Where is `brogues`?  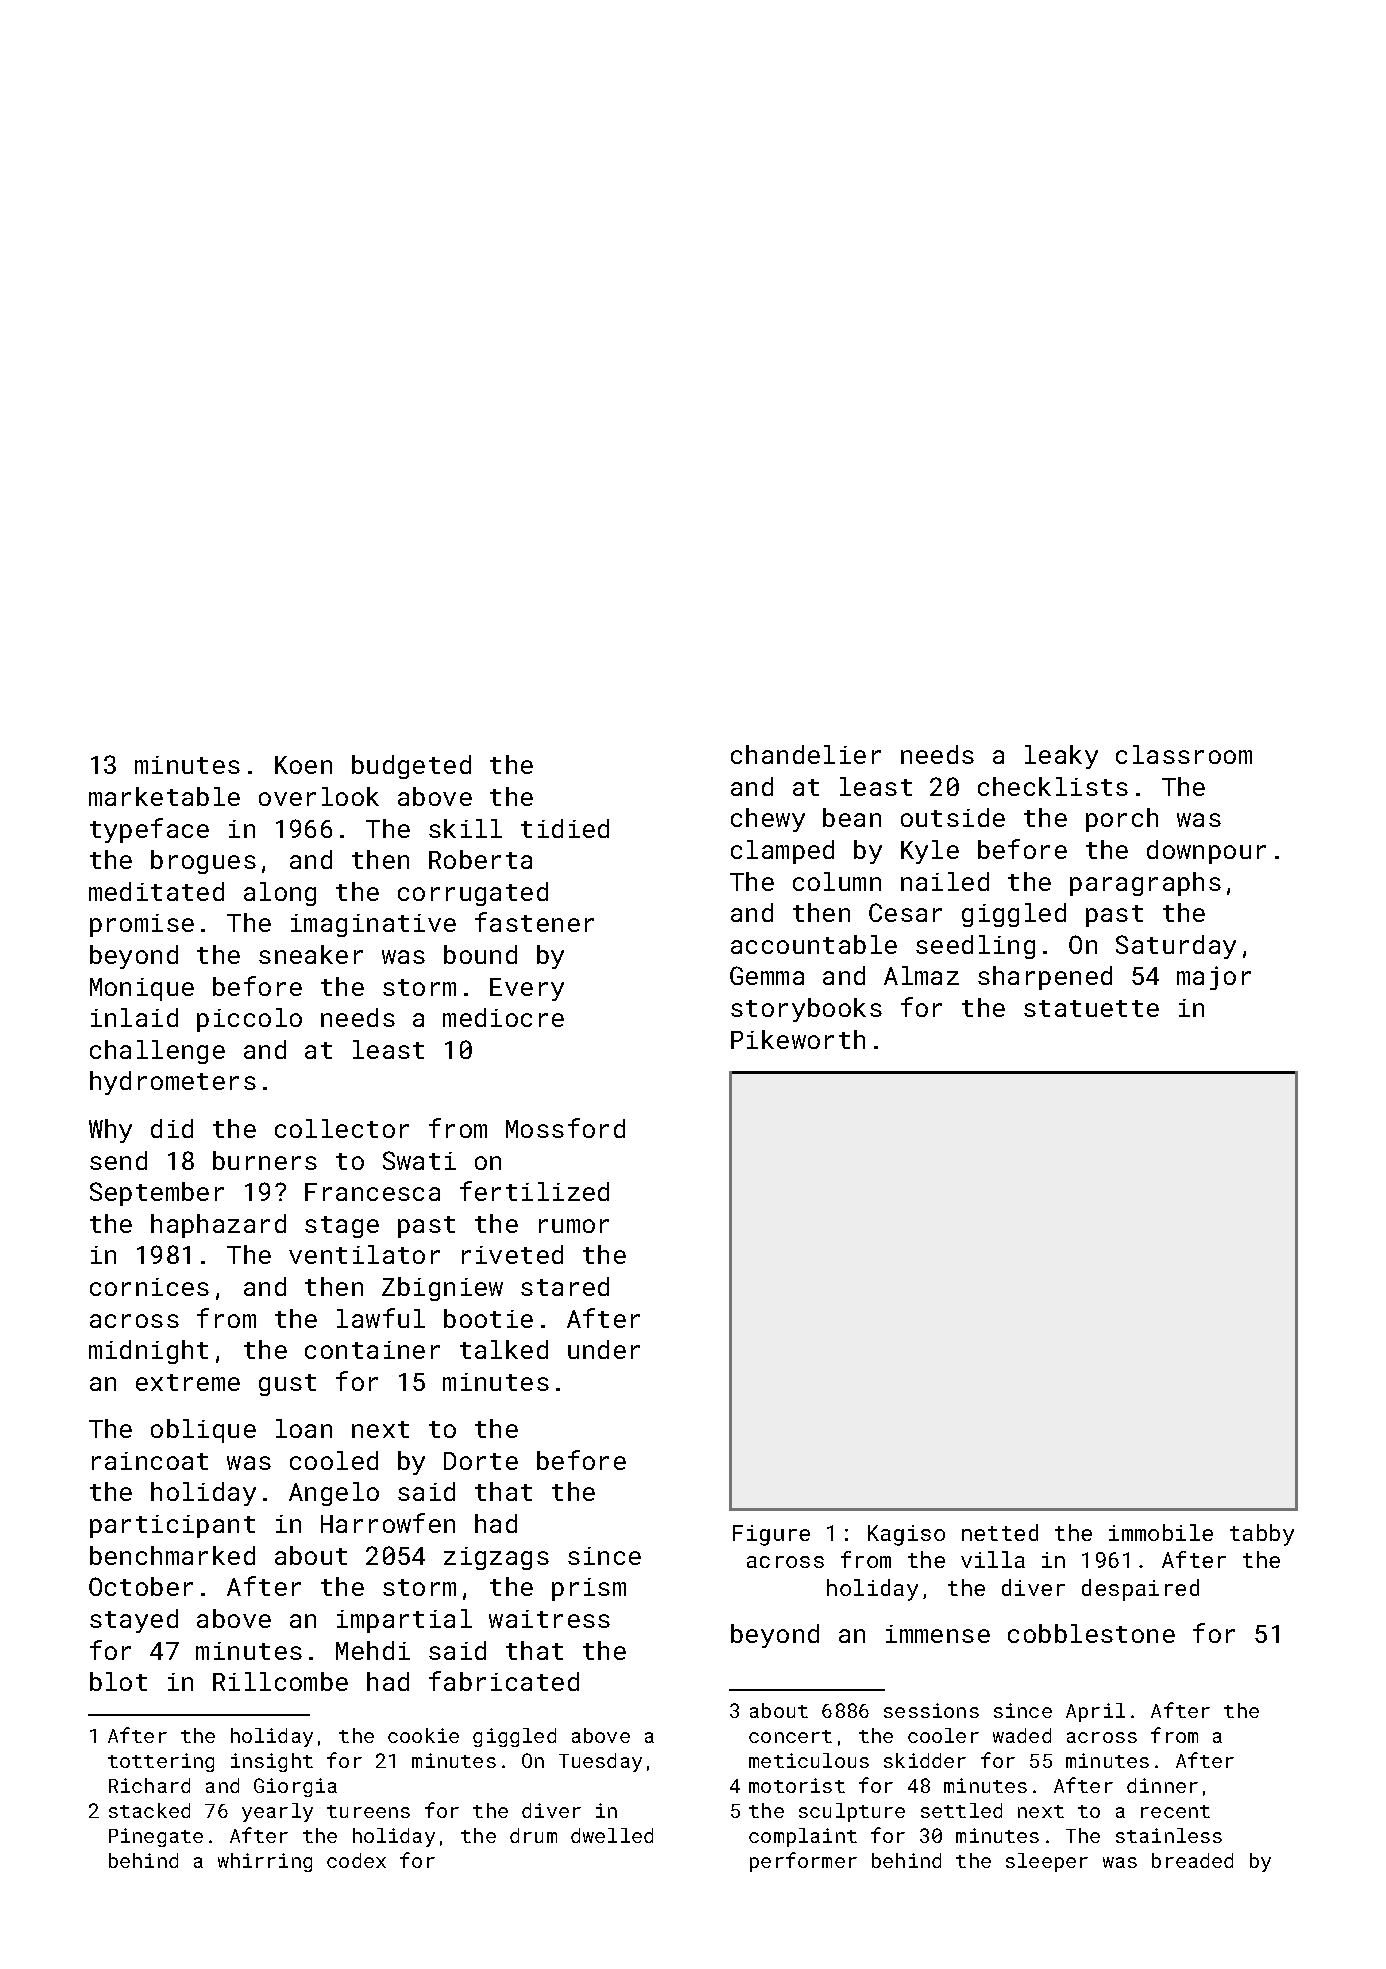 brogues is located at coordinates (203, 862).
